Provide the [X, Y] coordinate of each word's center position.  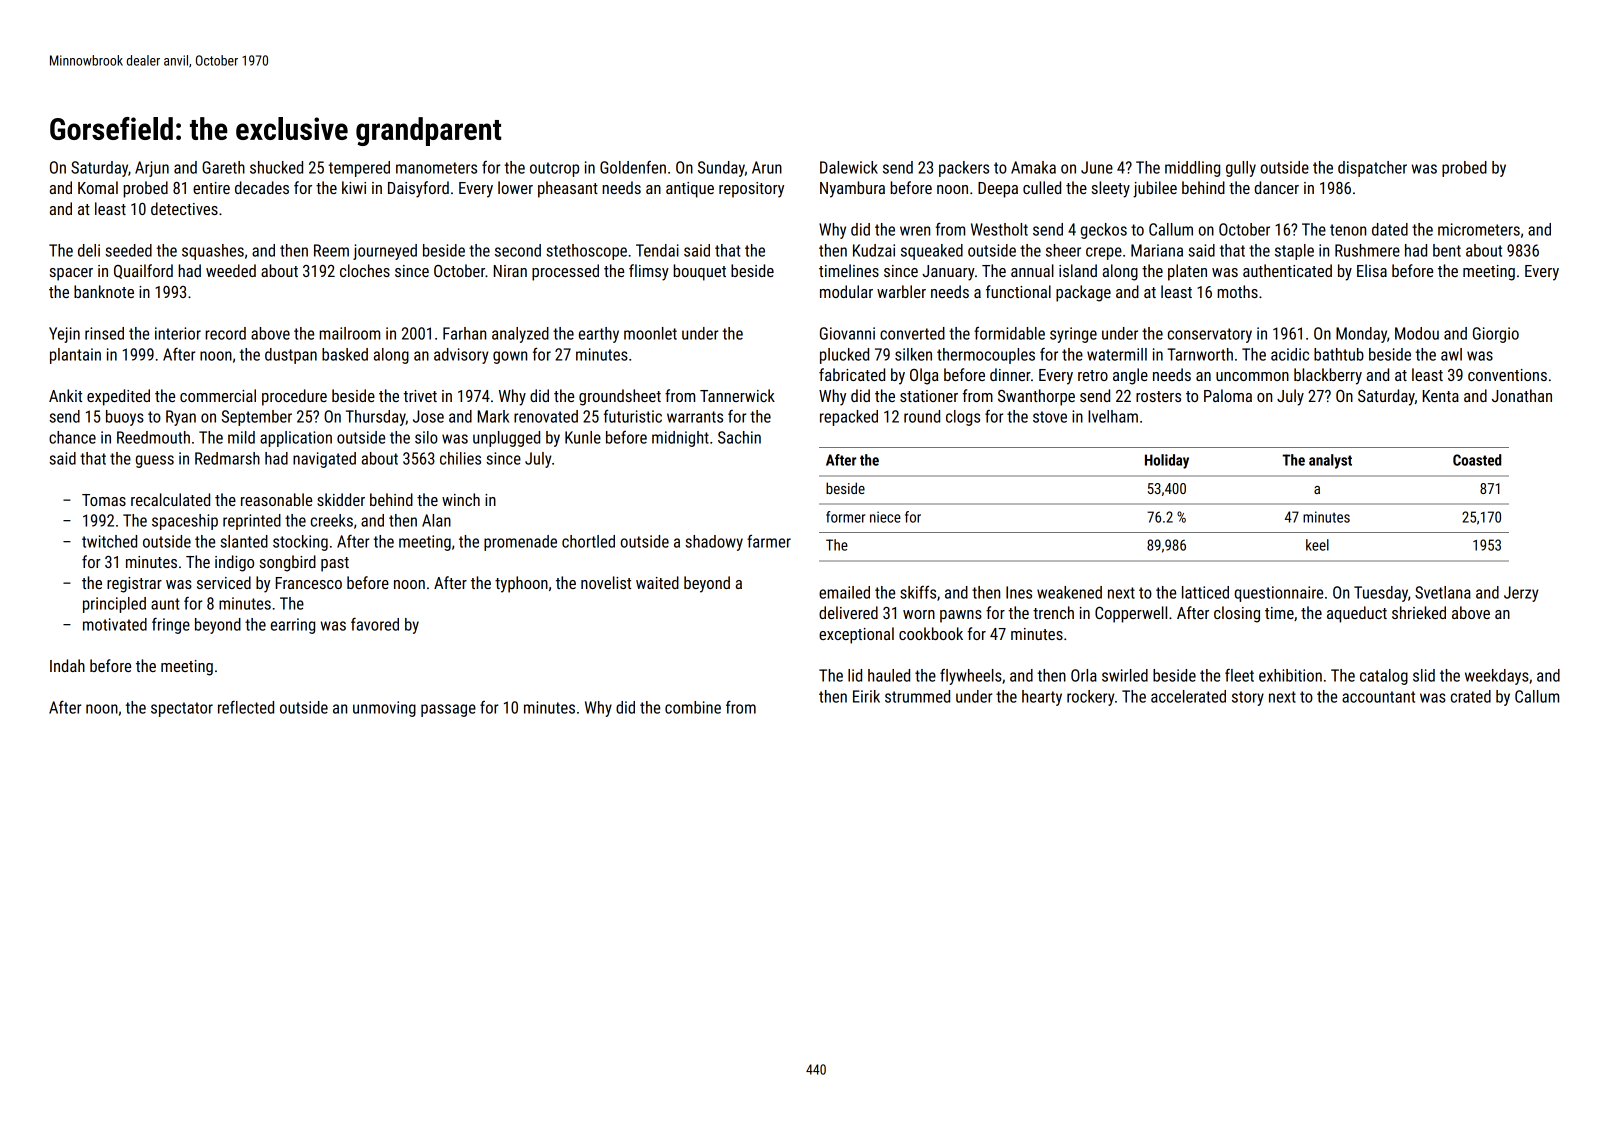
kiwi [354, 187]
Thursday [376, 418]
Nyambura [852, 189]
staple [1294, 252]
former [845, 517]
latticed [1205, 592]
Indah [67, 665]
